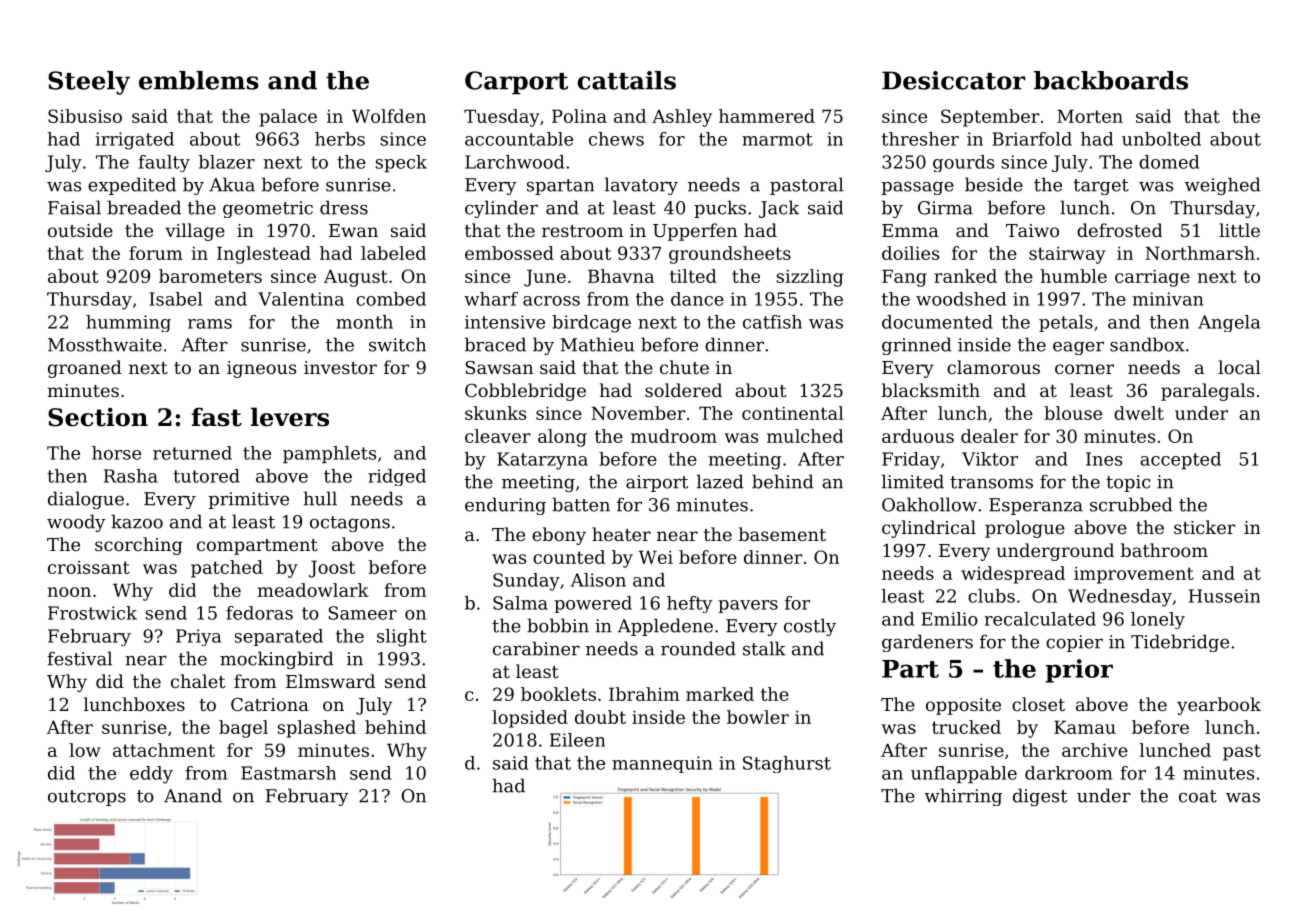 The width and height of the screenshot is (1308, 924). I want to click on Eastmarsh, so click(288, 773).
